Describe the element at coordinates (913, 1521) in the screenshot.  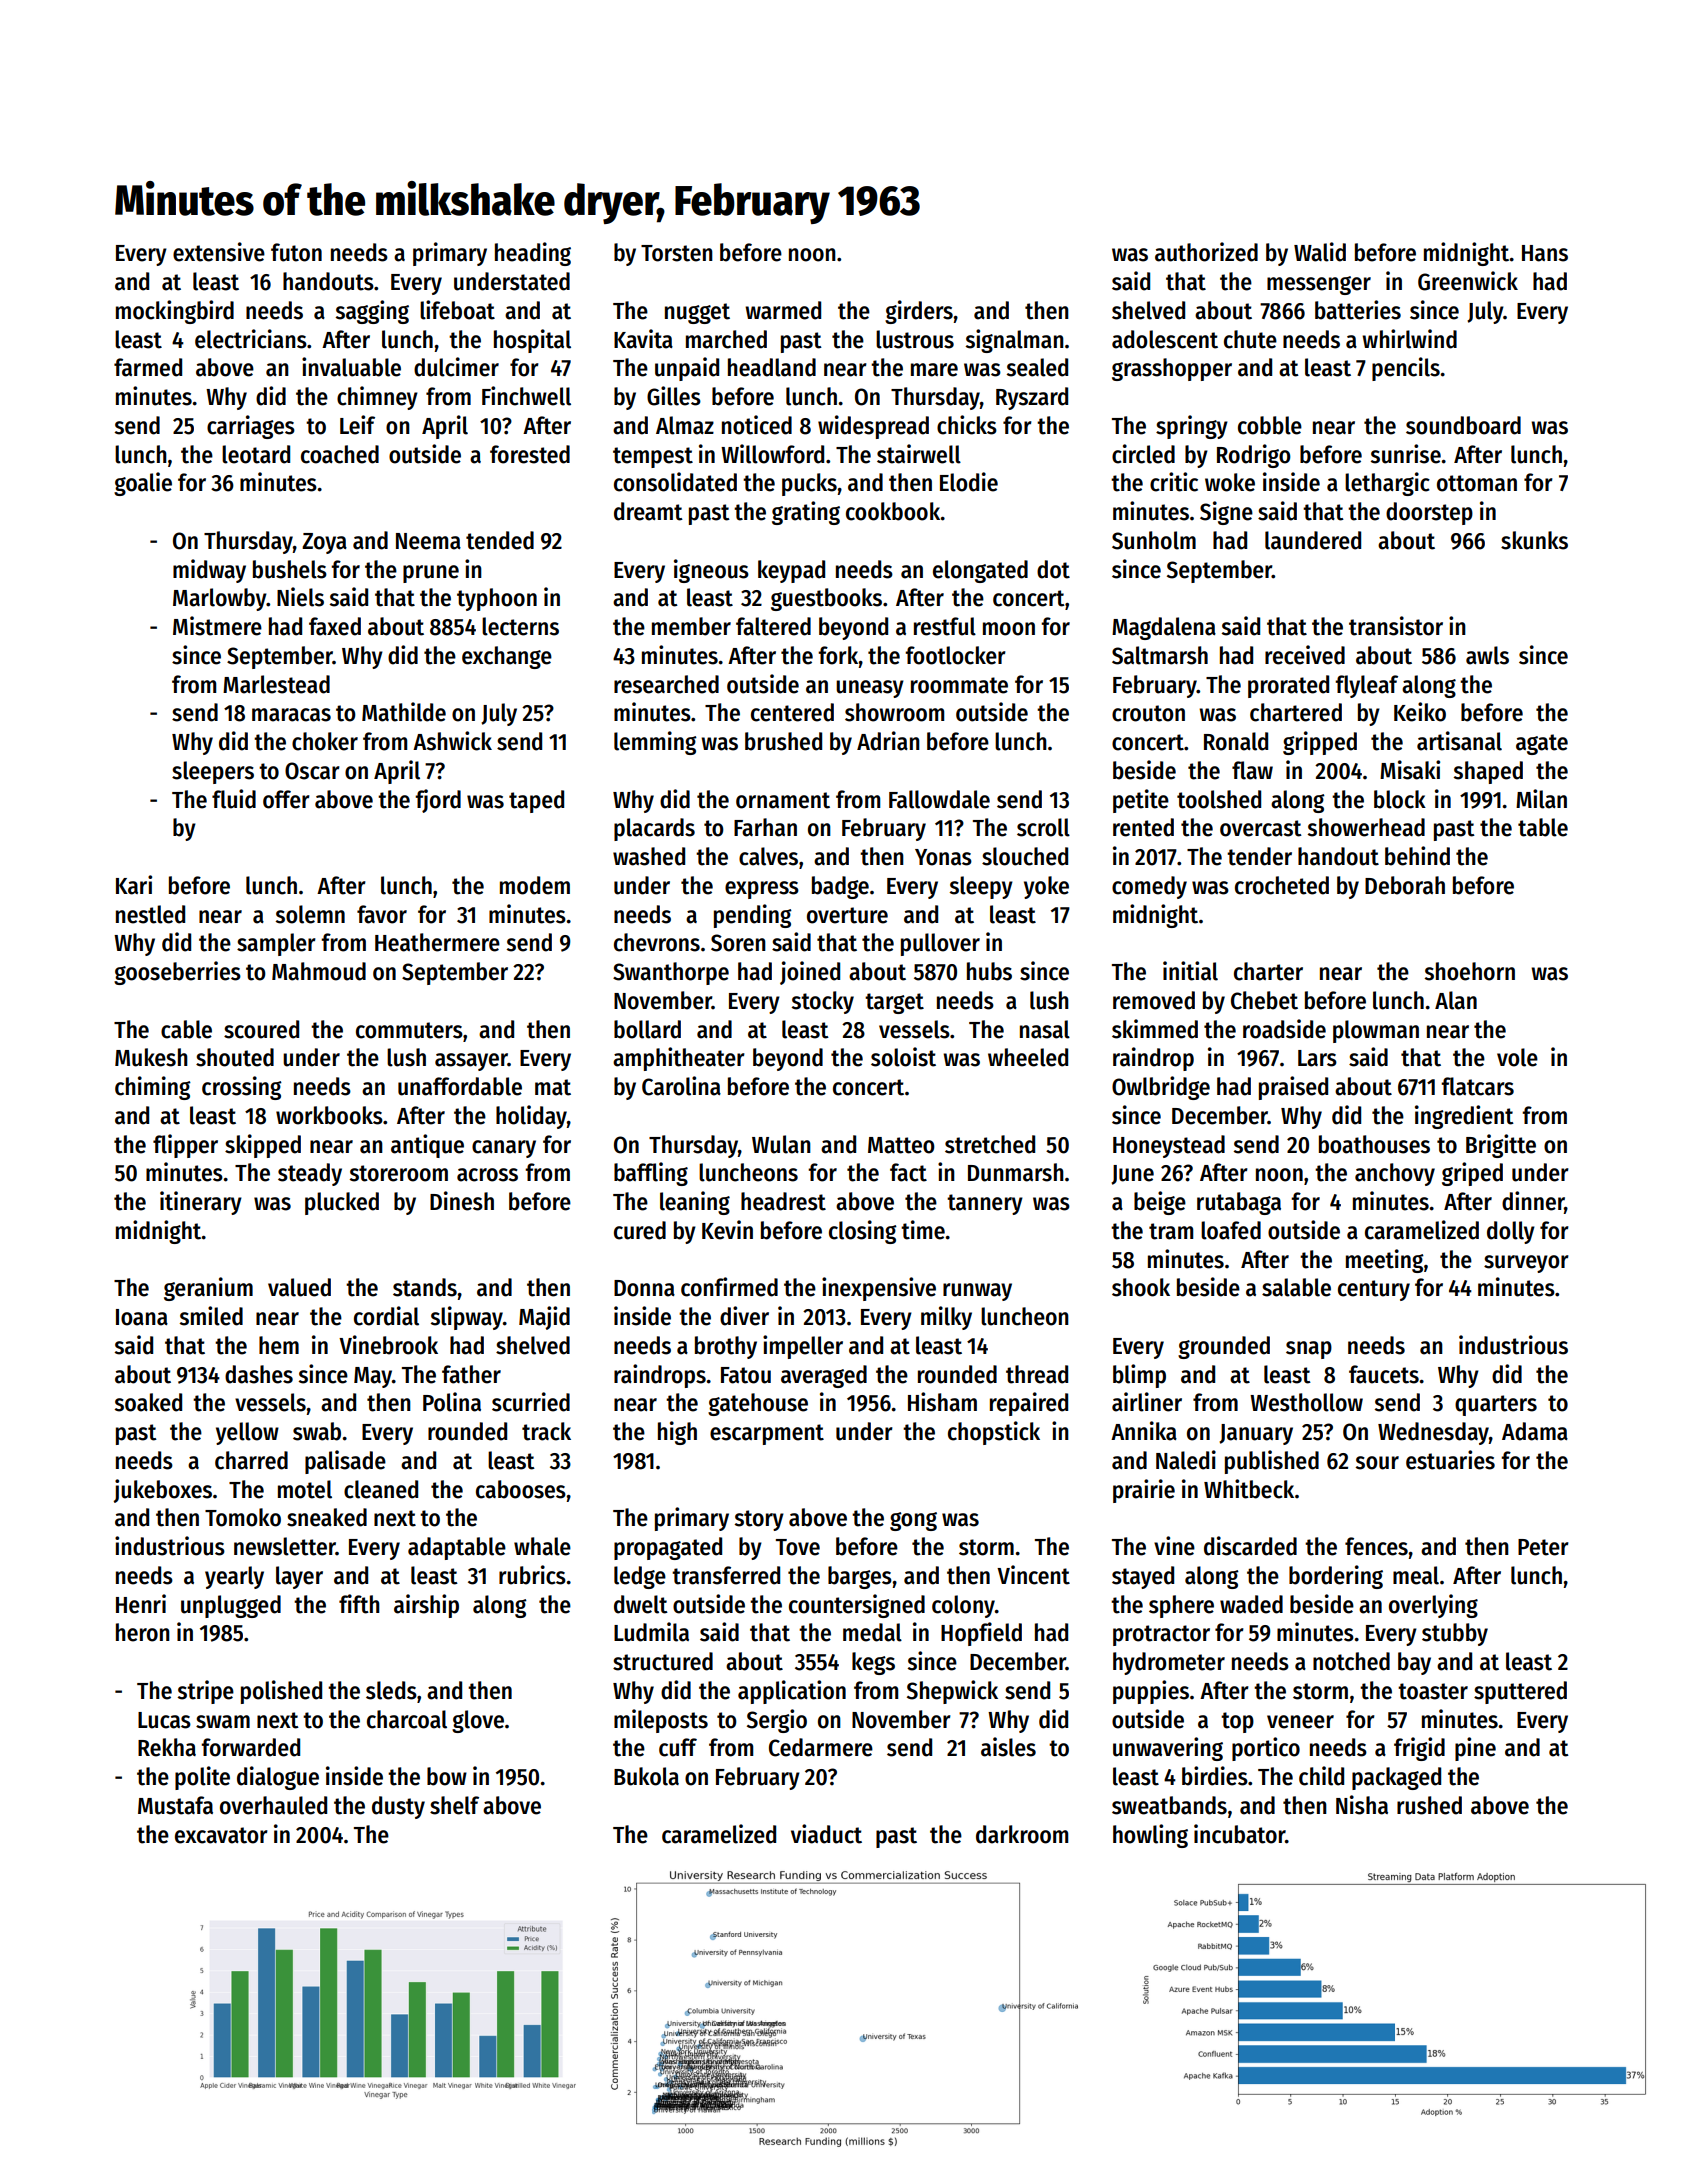
I see `gong` at that location.
